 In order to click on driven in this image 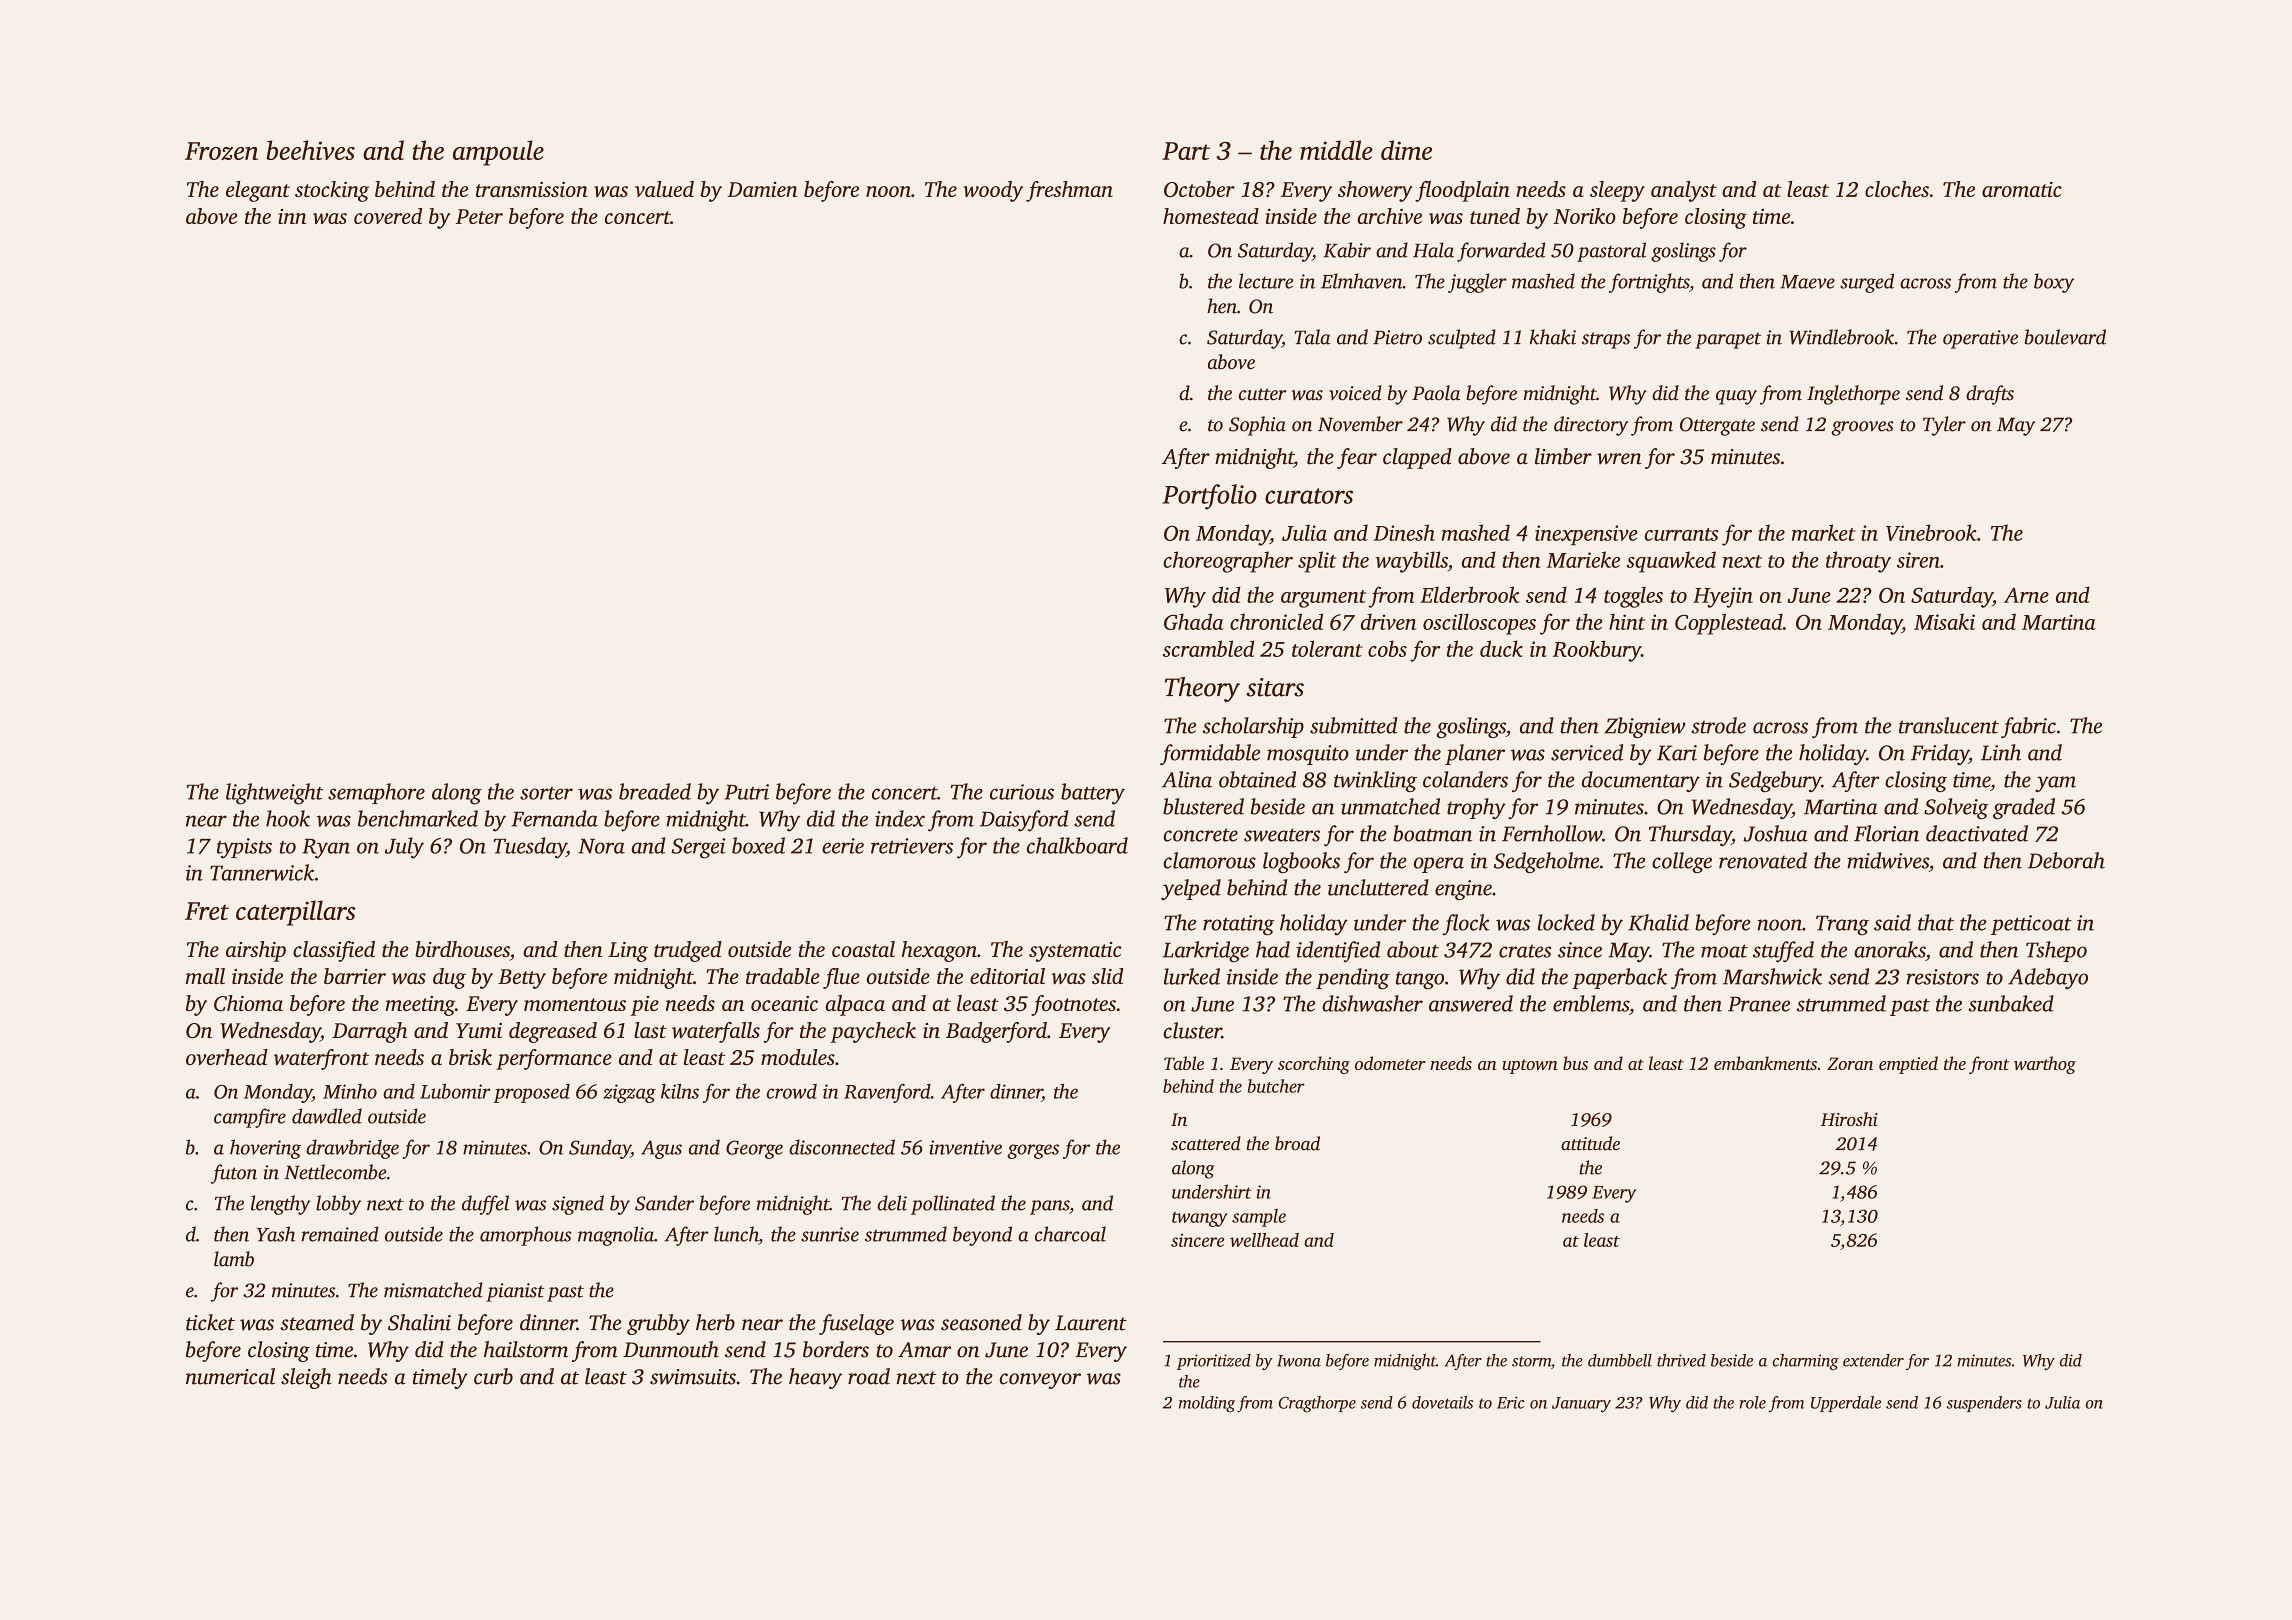, I will do `click(1388, 621)`.
